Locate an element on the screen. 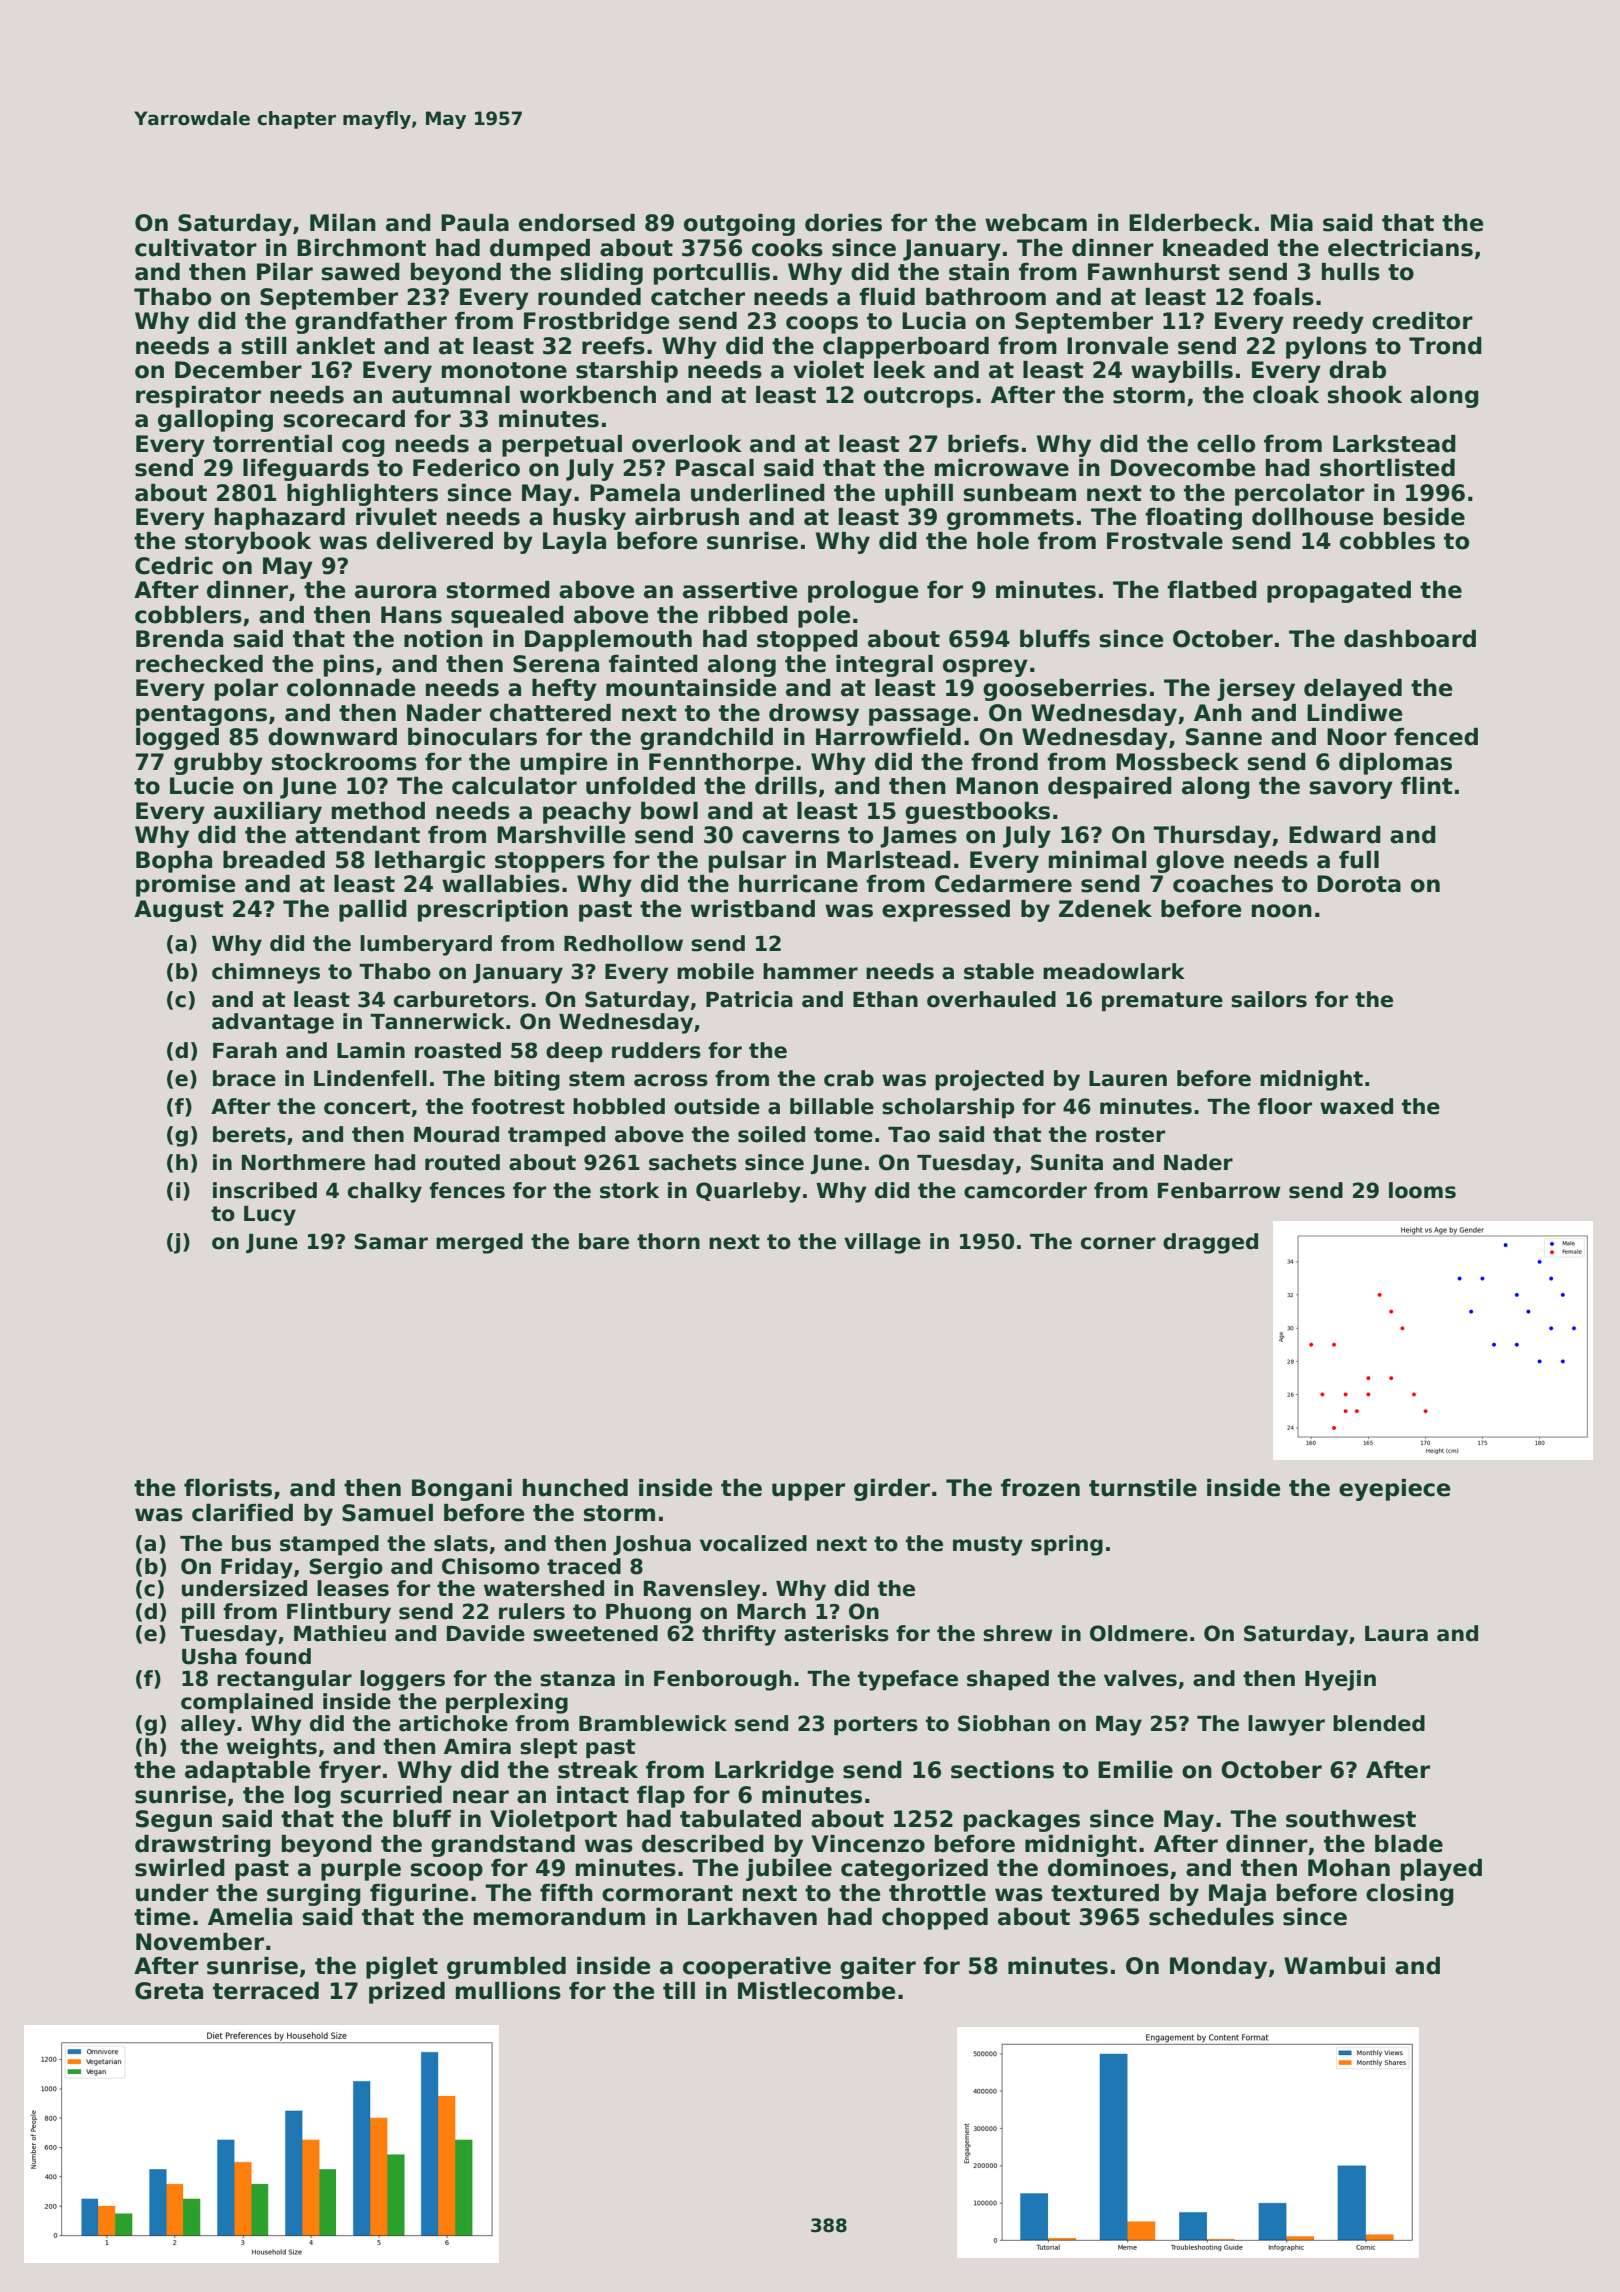 This screenshot has height=2292, width=1620. auxiliary is located at coordinates (268, 813).
